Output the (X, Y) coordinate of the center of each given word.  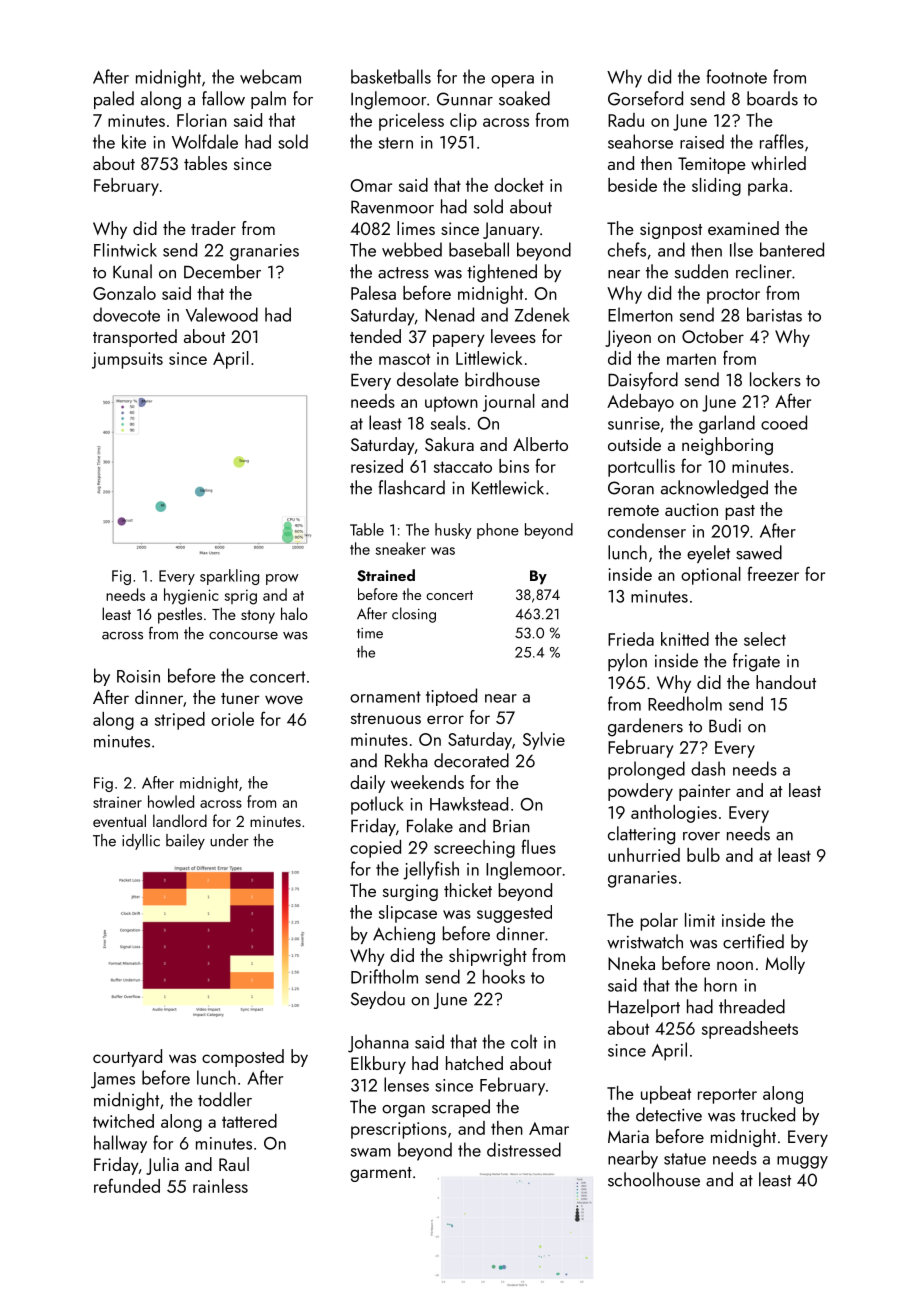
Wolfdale (205, 141)
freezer (773, 573)
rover (701, 836)
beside (632, 185)
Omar (371, 185)
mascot (404, 359)
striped (180, 721)
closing (414, 615)
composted (243, 1058)
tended (375, 336)
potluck (377, 805)
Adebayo (640, 403)
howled (171, 801)
